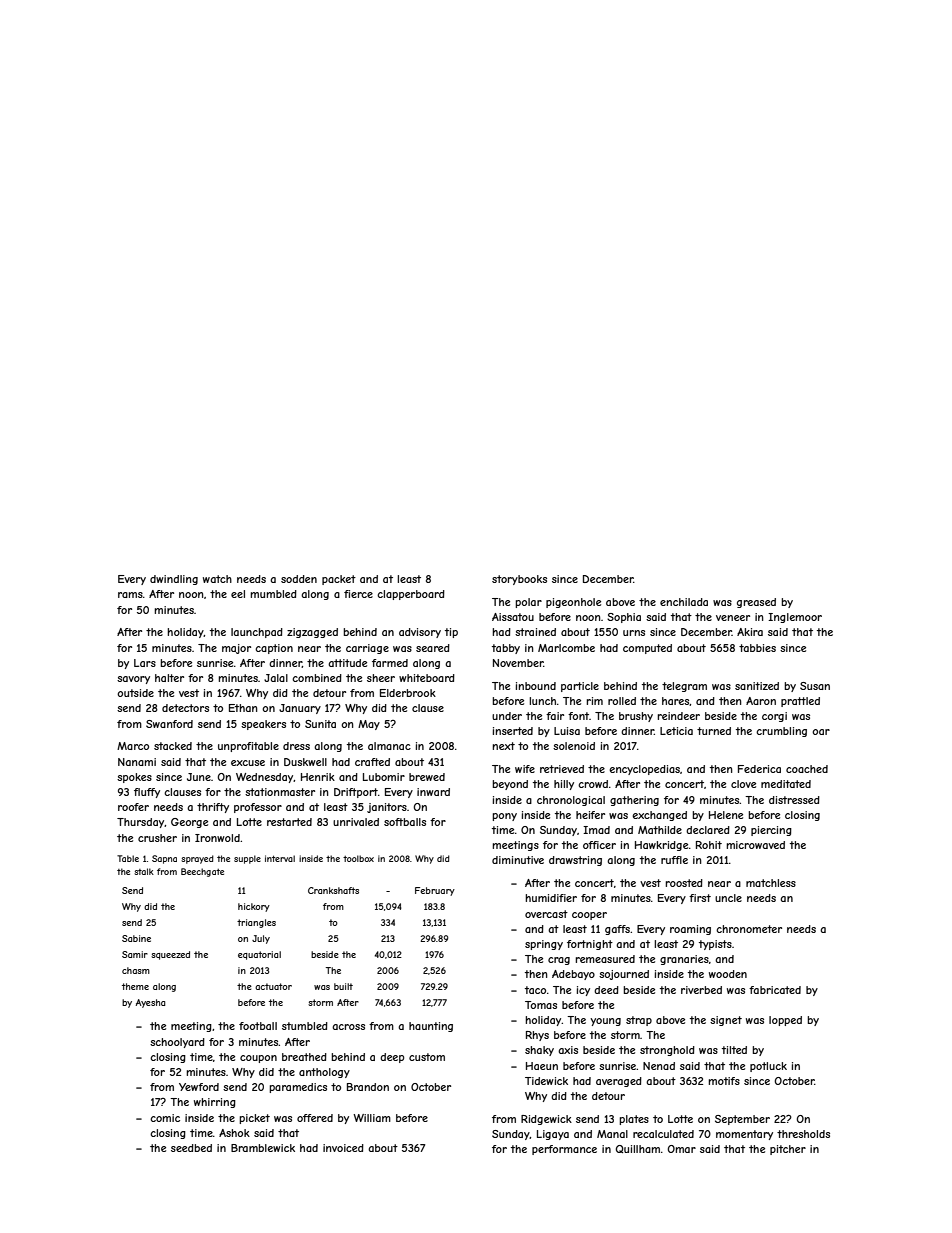 The image size is (952, 1233). I want to click on equatorial, so click(259, 955).
